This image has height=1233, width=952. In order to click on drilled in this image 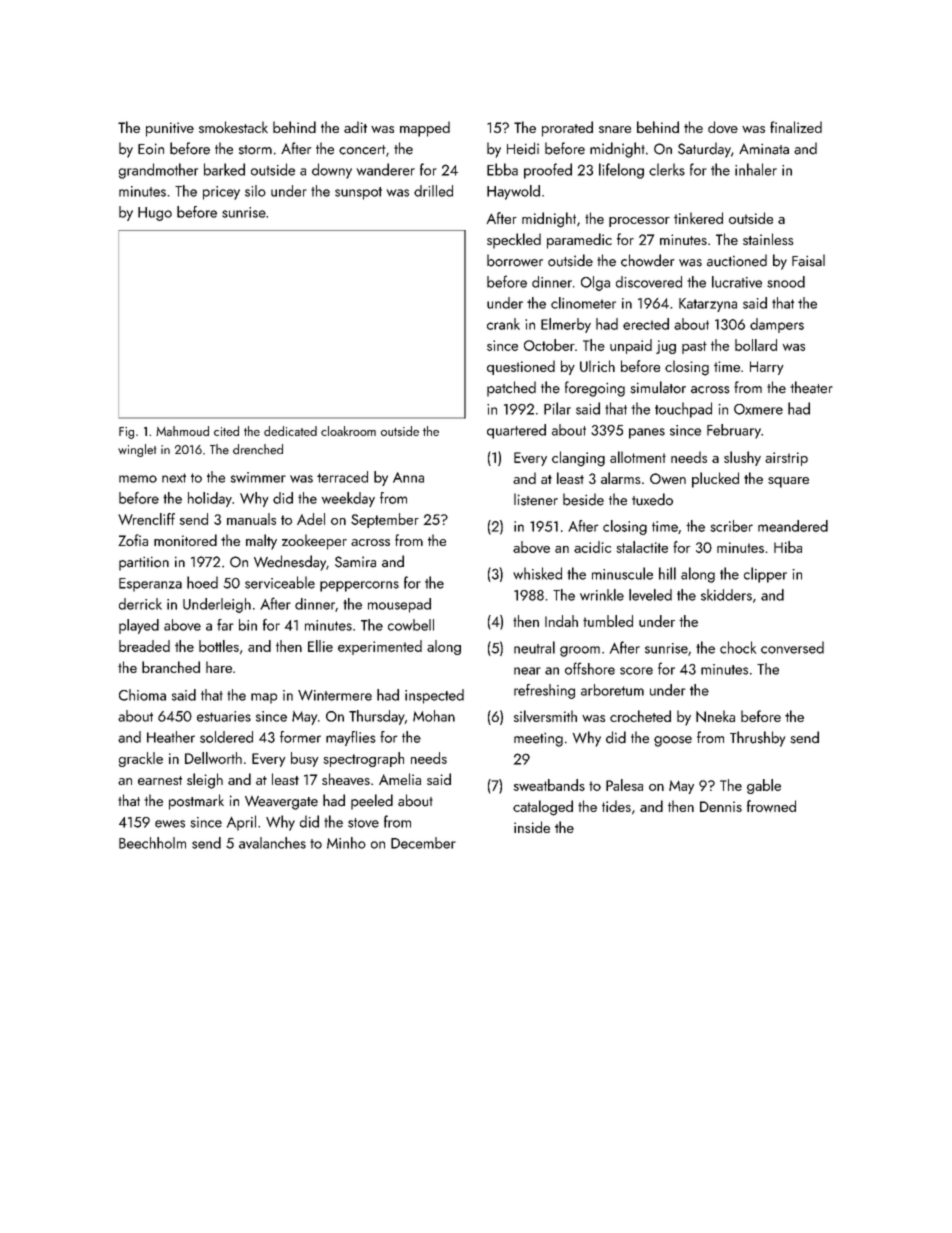, I will do `click(433, 191)`.
